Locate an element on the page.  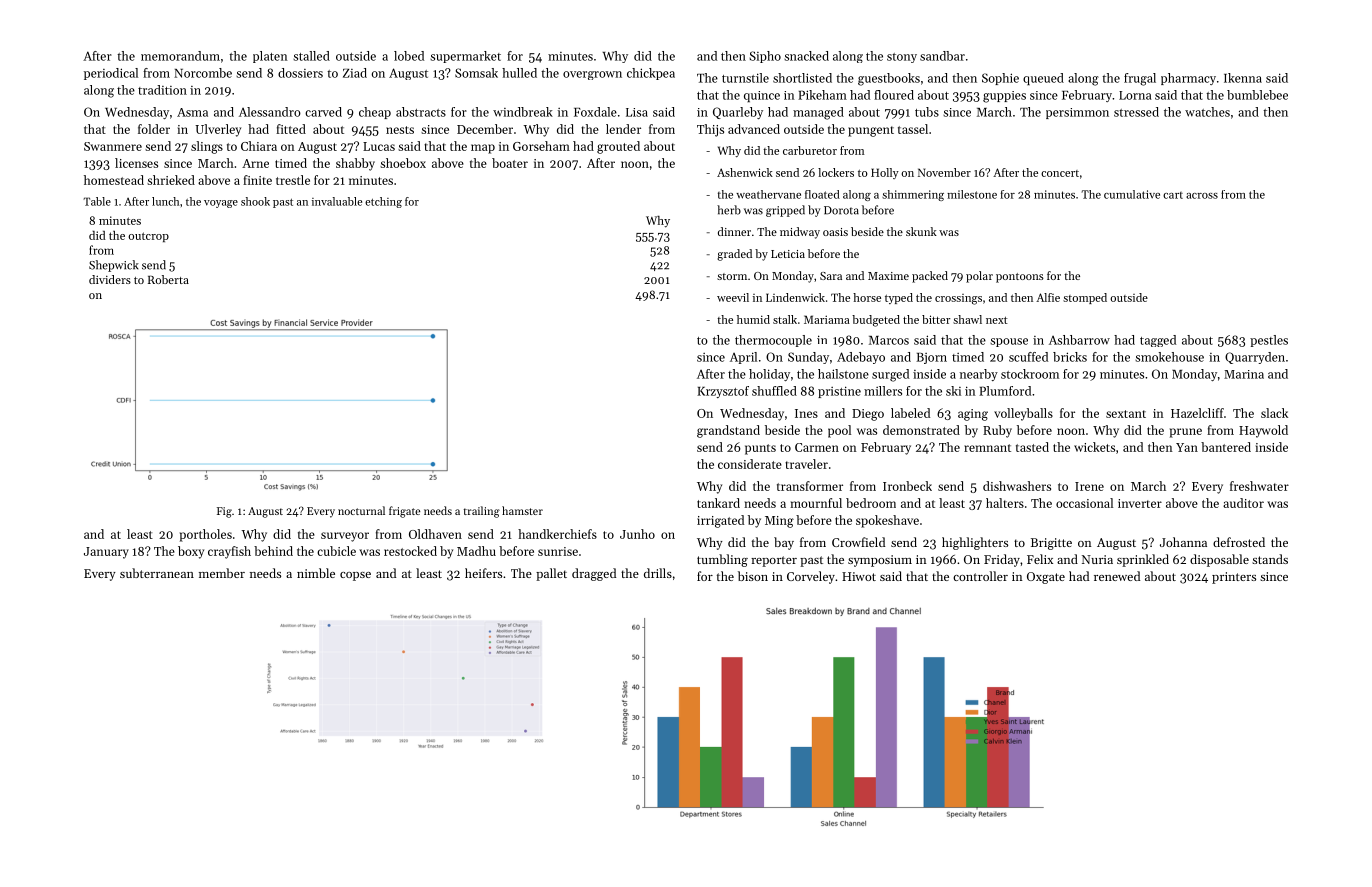
sandbar is located at coordinates (942, 56).
